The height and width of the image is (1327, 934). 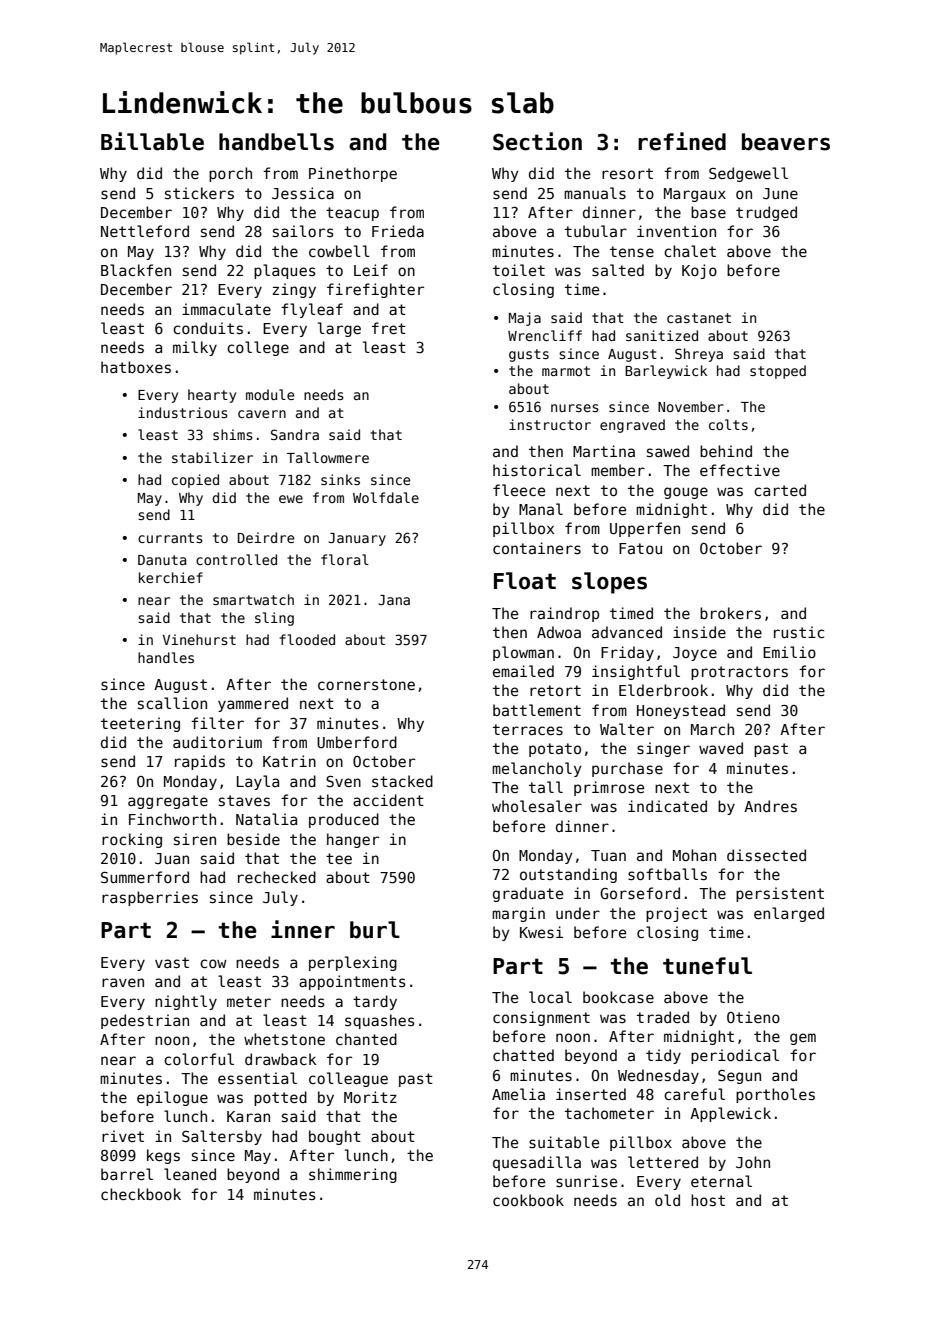 What do you see at coordinates (132, 840) in the image?
I see `rocking` at bounding box center [132, 840].
